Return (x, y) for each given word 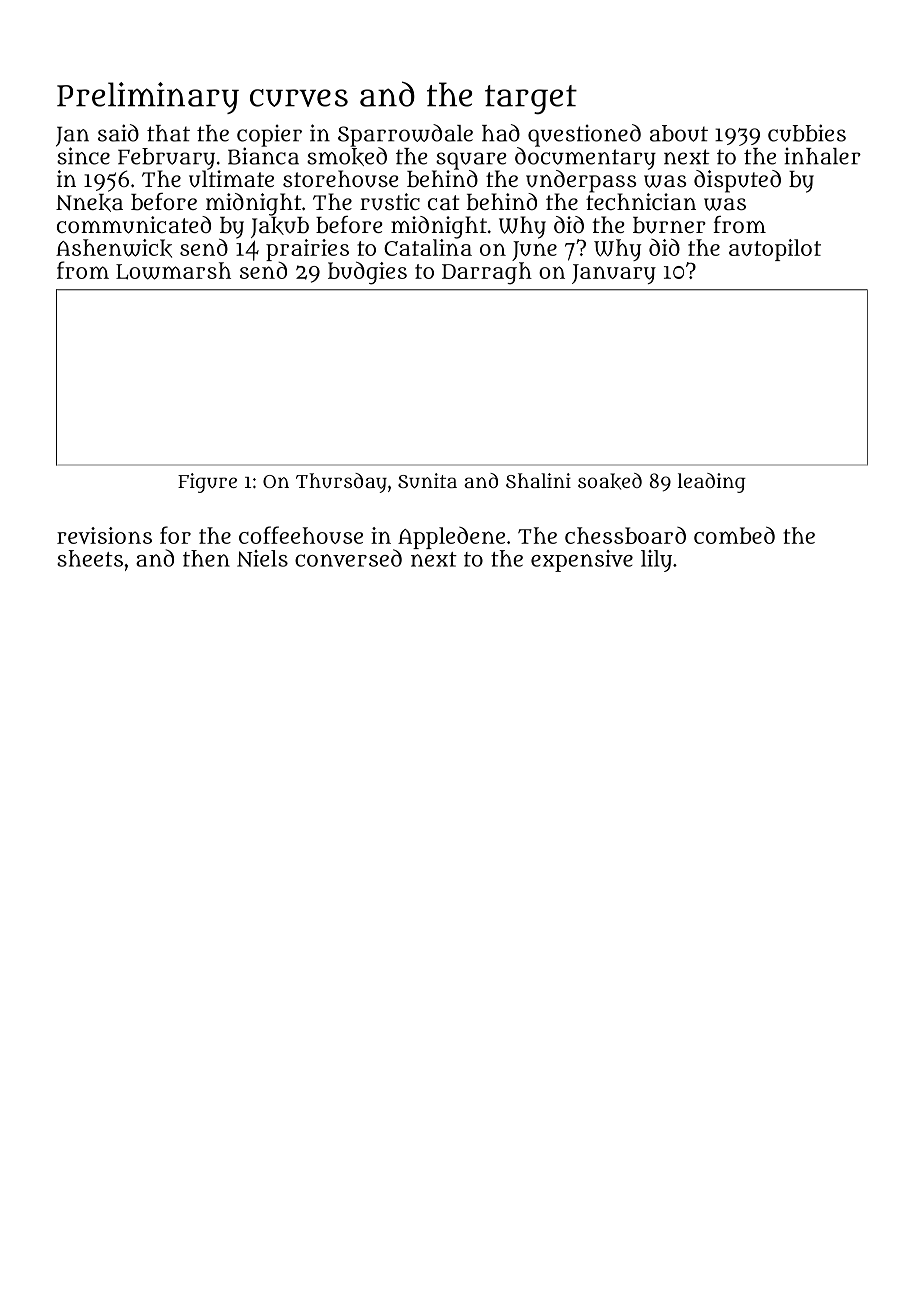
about (679, 133)
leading (712, 483)
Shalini (538, 480)
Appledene (451, 538)
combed (734, 535)
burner (669, 225)
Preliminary (148, 98)
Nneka (89, 203)
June (534, 251)
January (614, 274)
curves (299, 98)
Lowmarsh (173, 271)
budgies (367, 273)
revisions (104, 535)
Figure (207, 483)
